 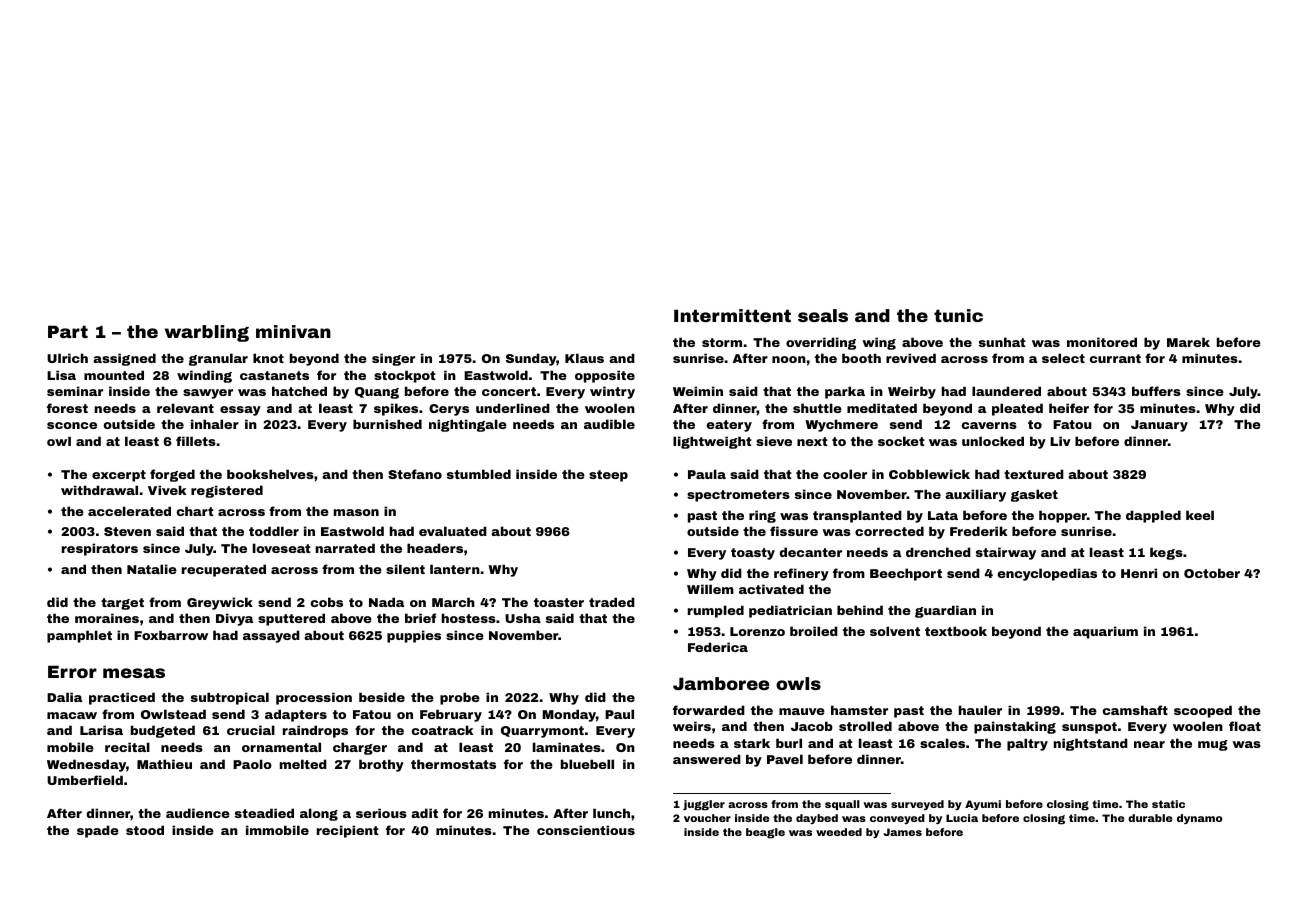 What do you see at coordinates (958, 315) in the document?
I see `tunic` at bounding box center [958, 315].
